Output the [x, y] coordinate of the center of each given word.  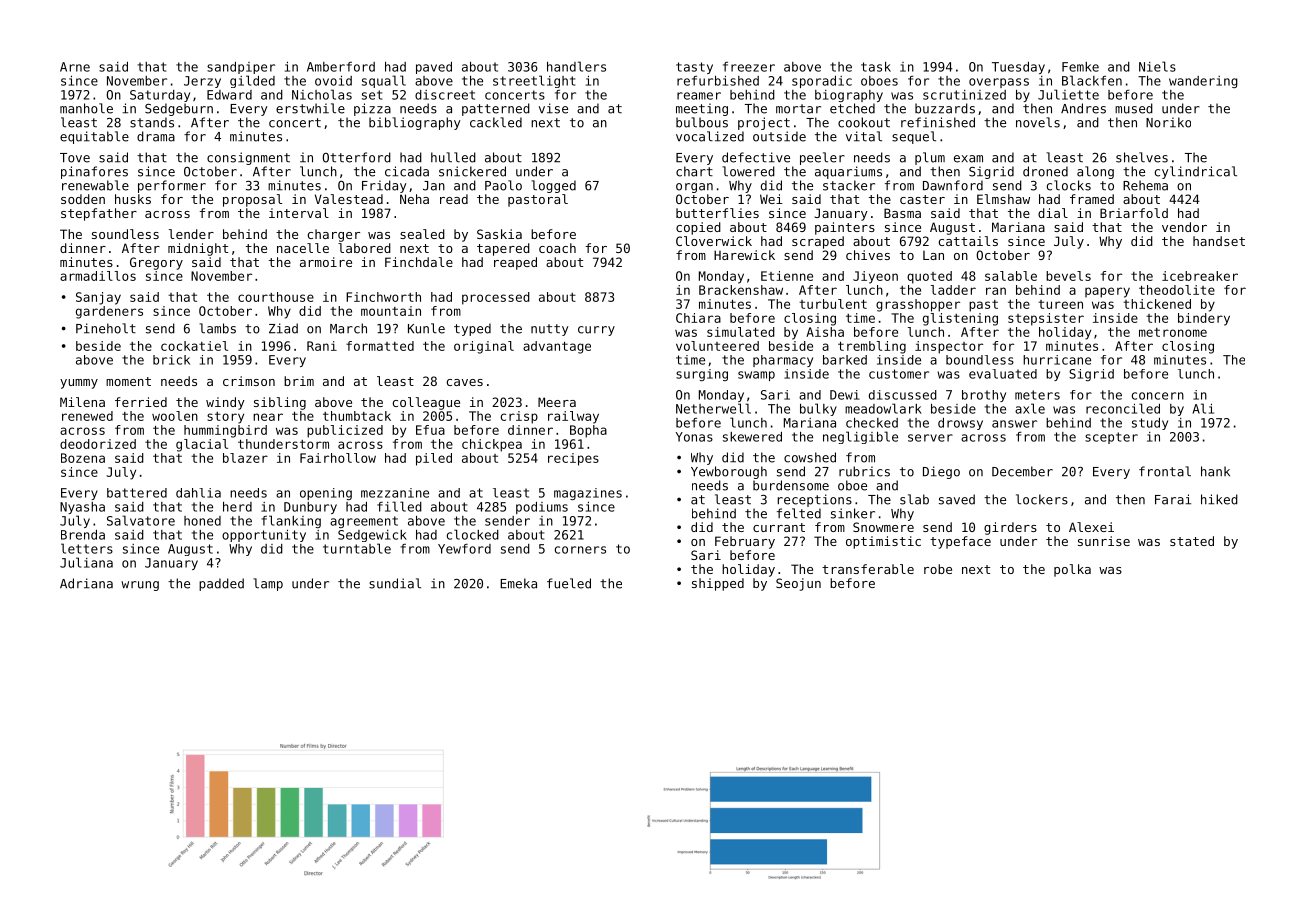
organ [694, 188]
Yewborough [729, 472]
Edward [229, 95]
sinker [853, 513]
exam [968, 159]
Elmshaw [1003, 199]
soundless [125, 234]
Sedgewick [372, 536]
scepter [1111, 438]
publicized [345, 431]
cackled [496, 122]
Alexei [1091, 527]
